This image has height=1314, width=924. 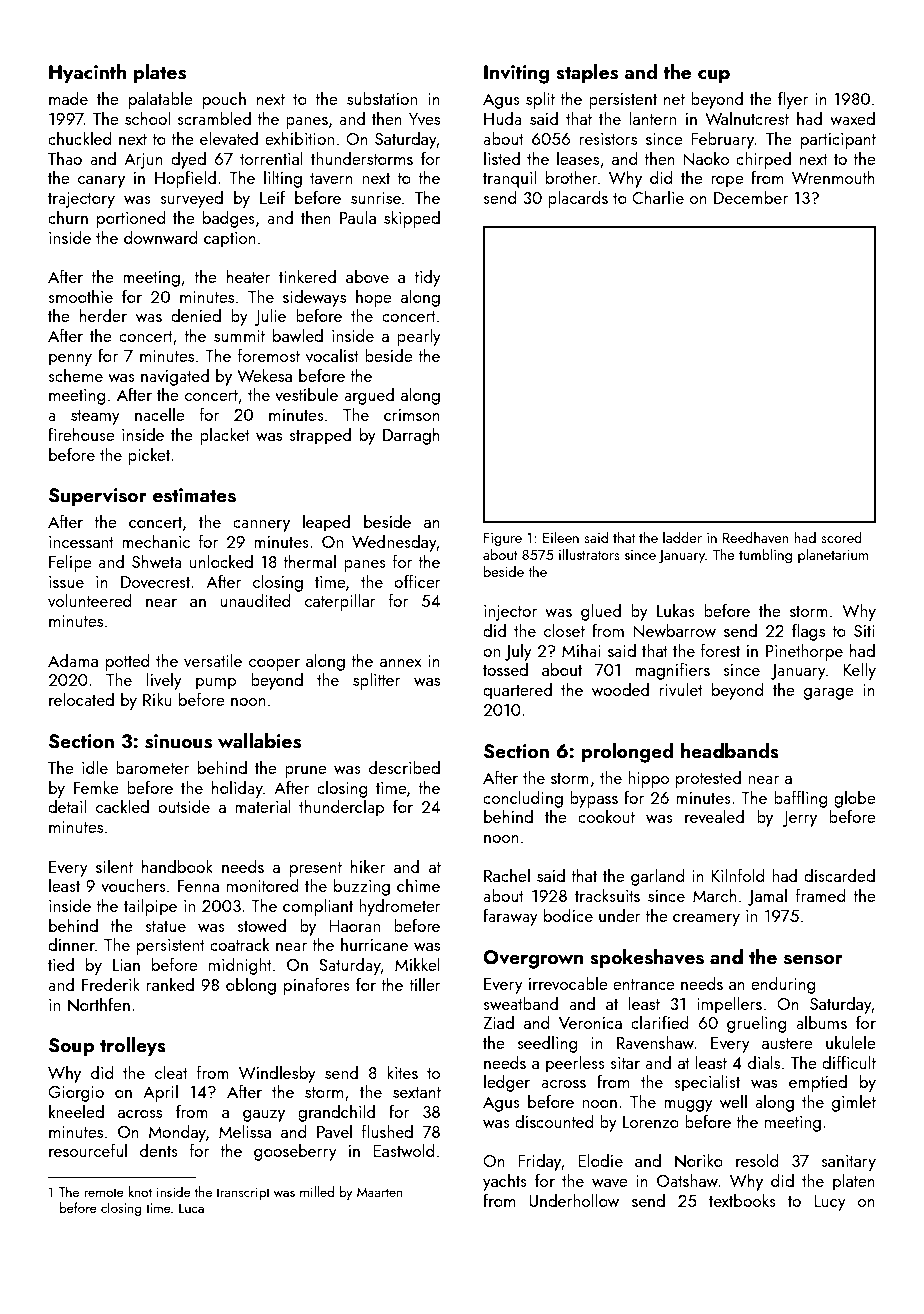 I want to click on Maarten, so click(x=380, y=1192).
